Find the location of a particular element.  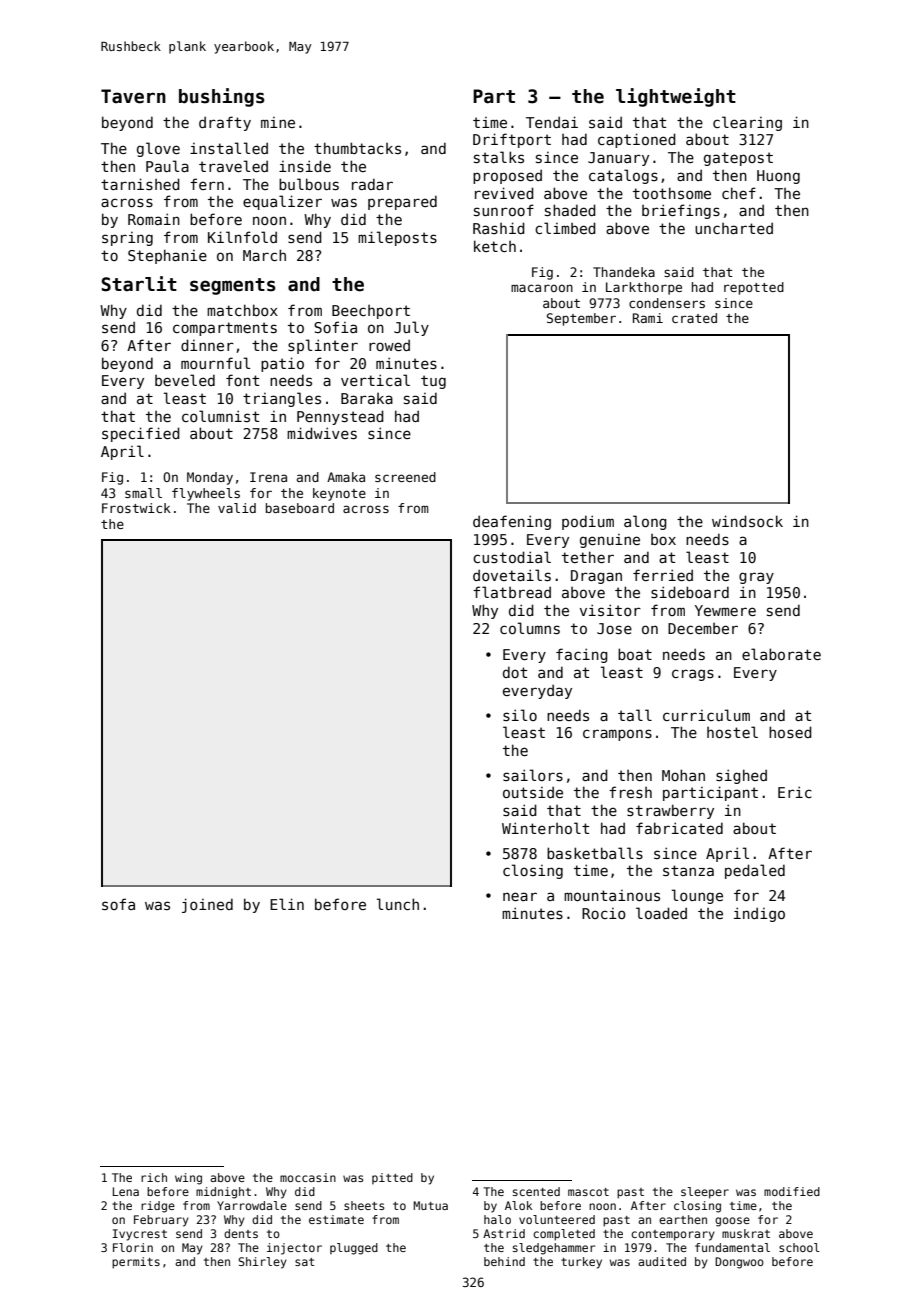

loaded is located at coordinates (661, 913).
